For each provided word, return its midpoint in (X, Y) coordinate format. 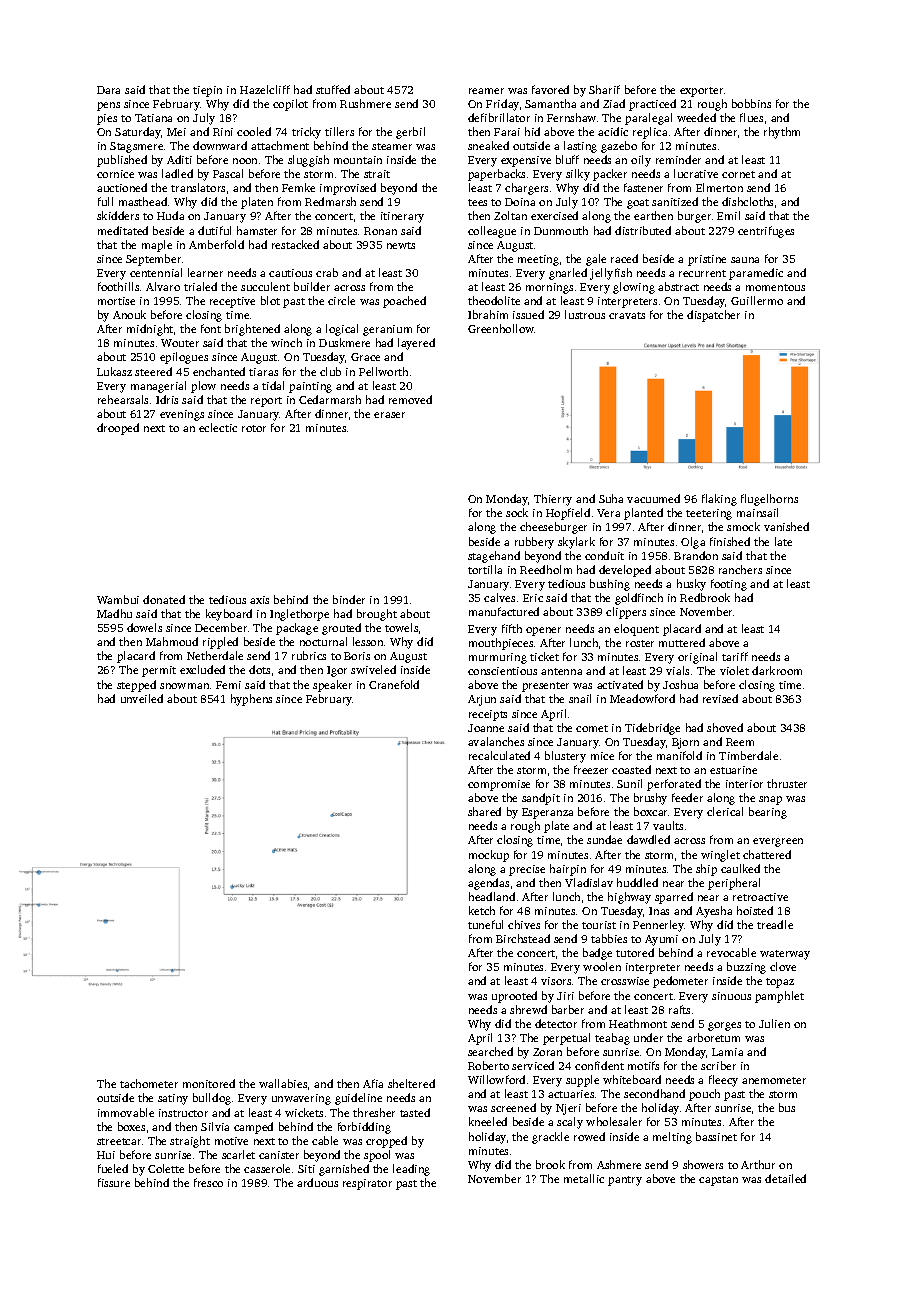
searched (490, 1051)
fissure (114, 1182)
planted (643, 514)
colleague (492, 232)
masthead (143, 201)
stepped (136, 686)
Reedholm (546, 569)
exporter (701, 92)
